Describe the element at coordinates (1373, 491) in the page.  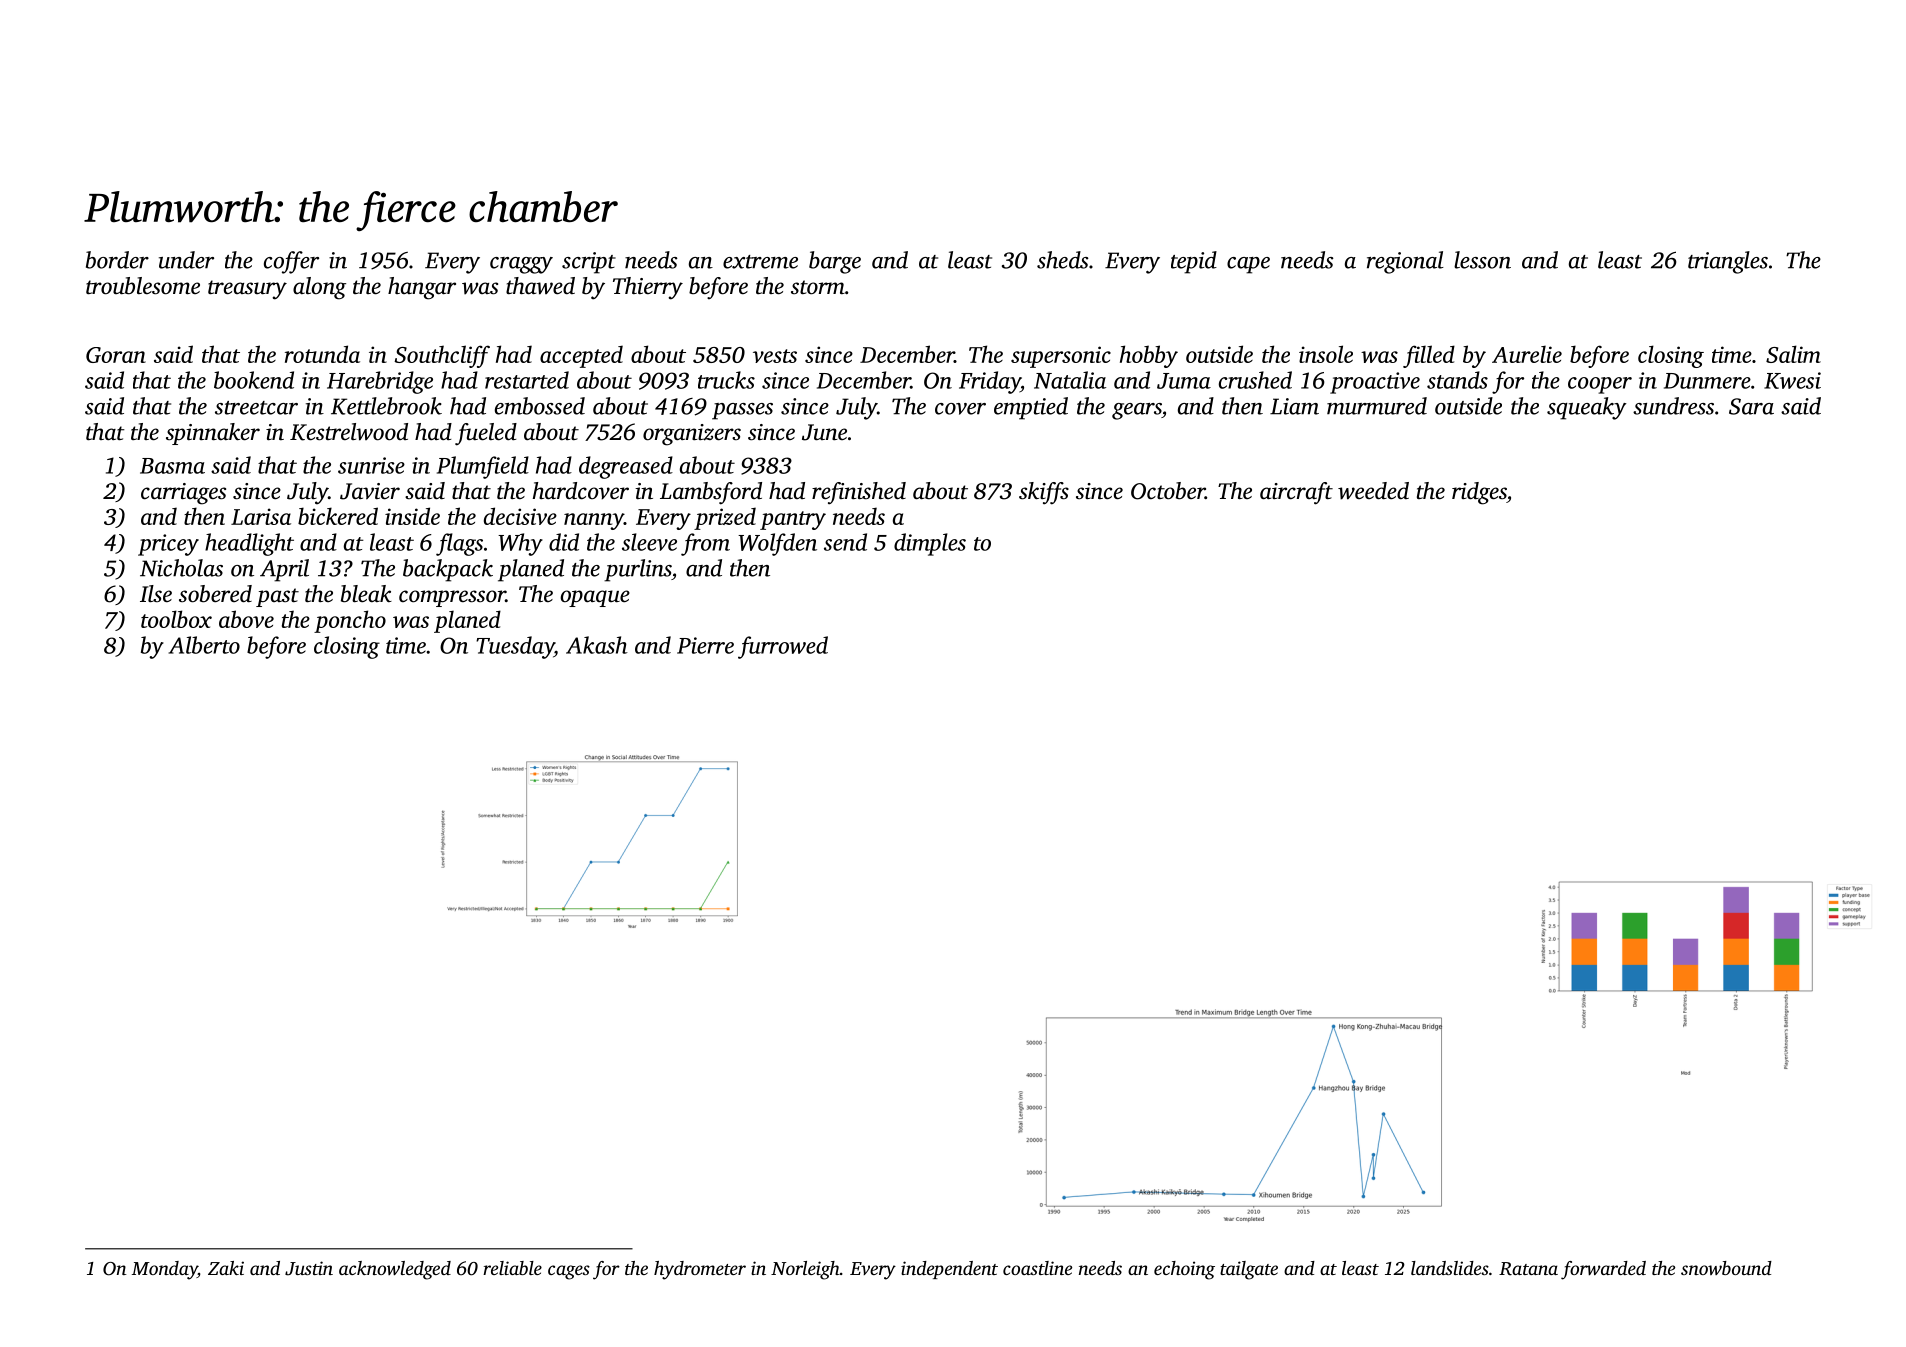
I see `weeded` at that location.
